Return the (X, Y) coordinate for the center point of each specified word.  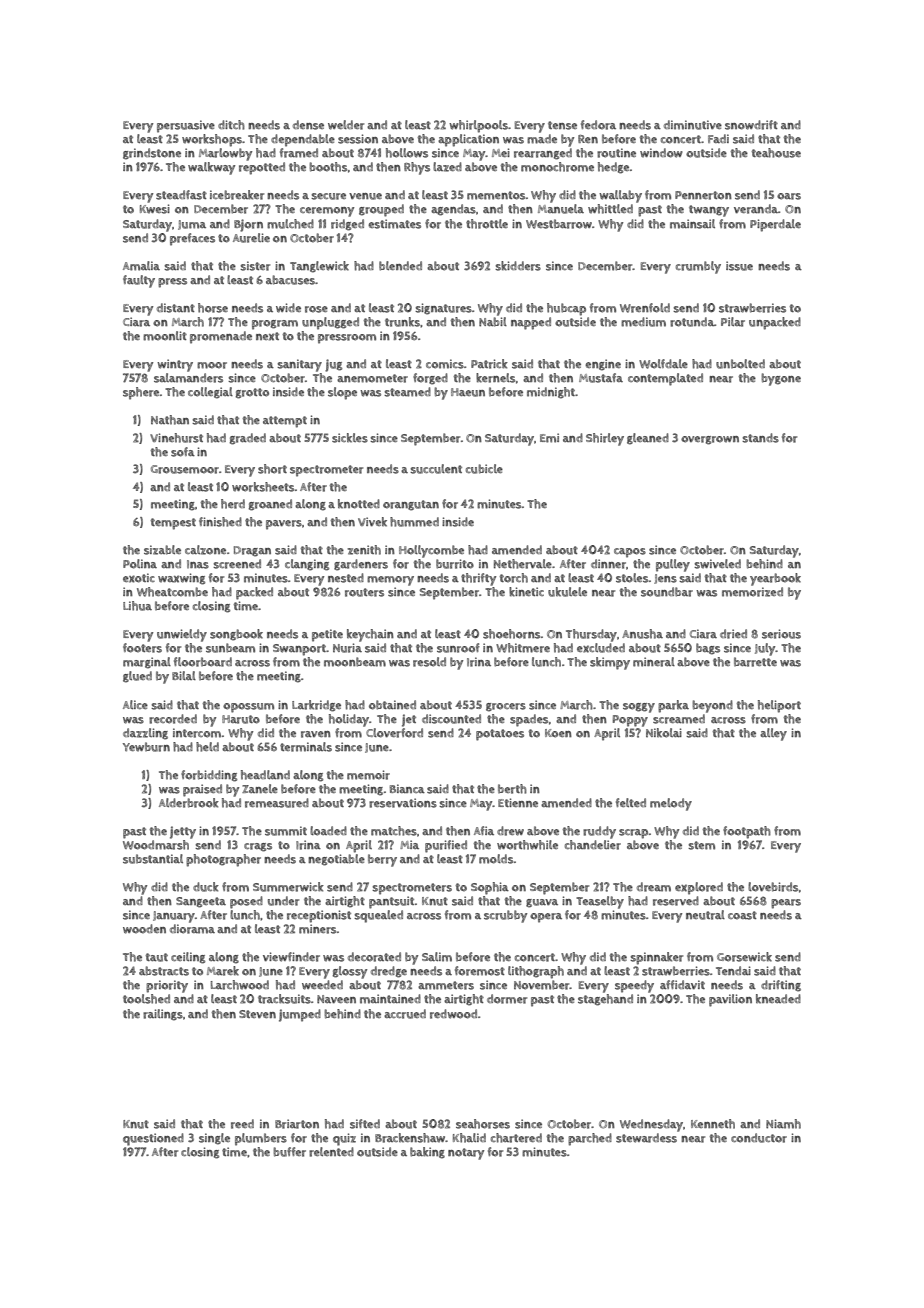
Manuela (561, 209)
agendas (453, 210)
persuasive (186, 126)
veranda (756, 209)
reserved (676, 901)
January (174, 917)
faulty (139, 281)
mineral (654, 662)
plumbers (261, 1139)
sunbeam (230, 648)
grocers (506, 707)
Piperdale (775, 225)
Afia (484, 830)
